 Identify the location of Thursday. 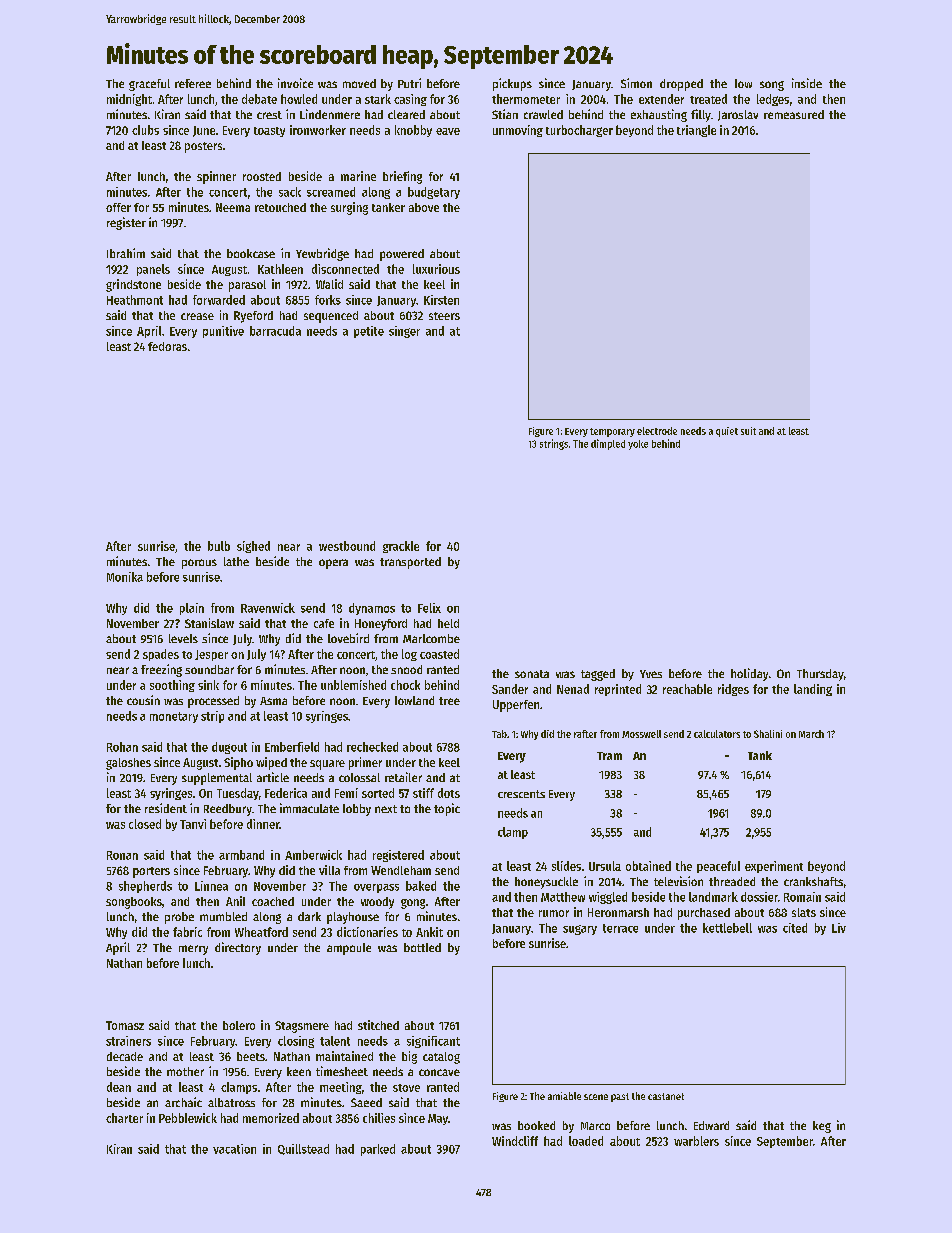
(820, 675).
